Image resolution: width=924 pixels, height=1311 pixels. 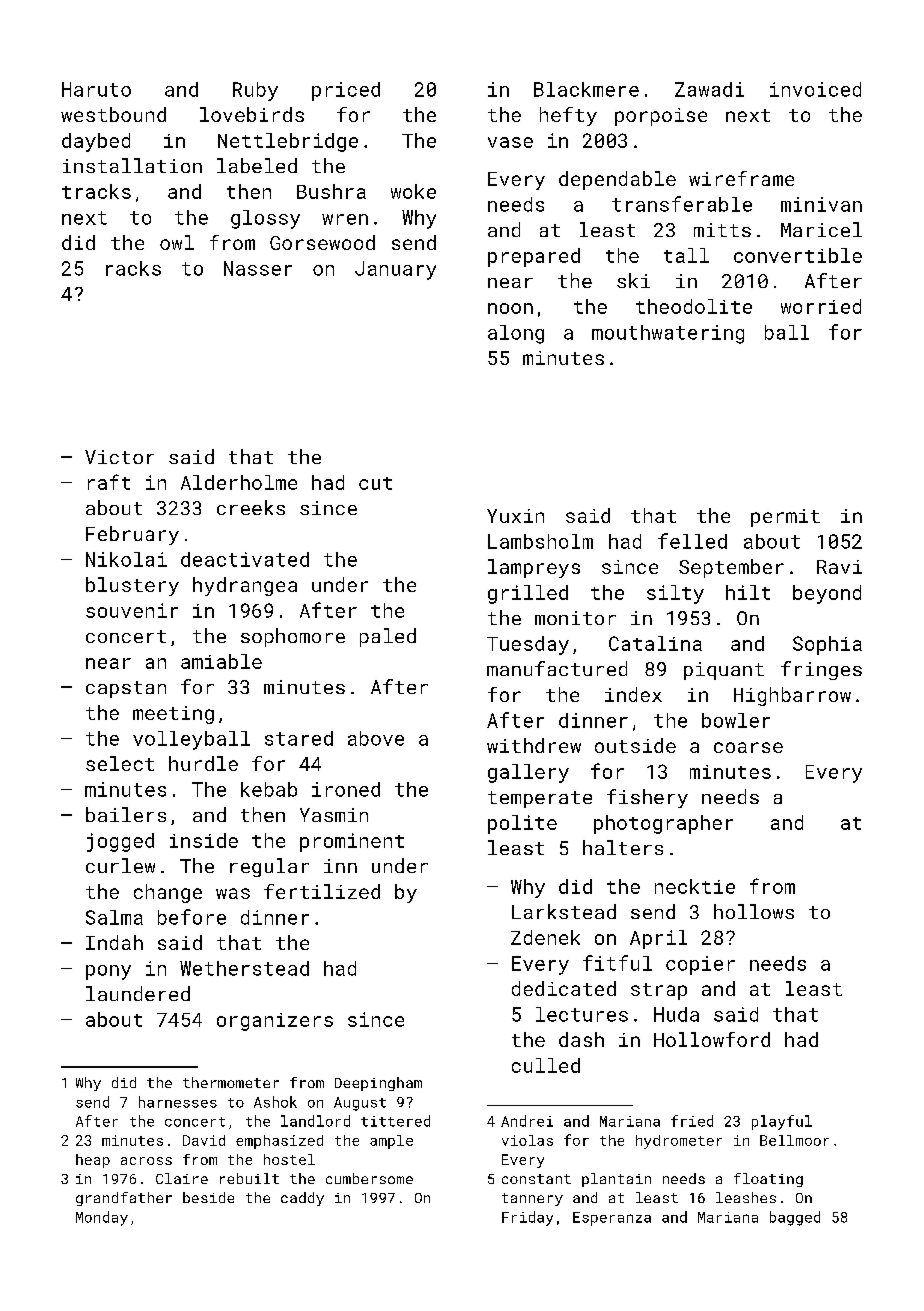 What do you see at coordinates (821, 670) in the screenshot?
I see `fringes` at bounding box center [821, 670].
